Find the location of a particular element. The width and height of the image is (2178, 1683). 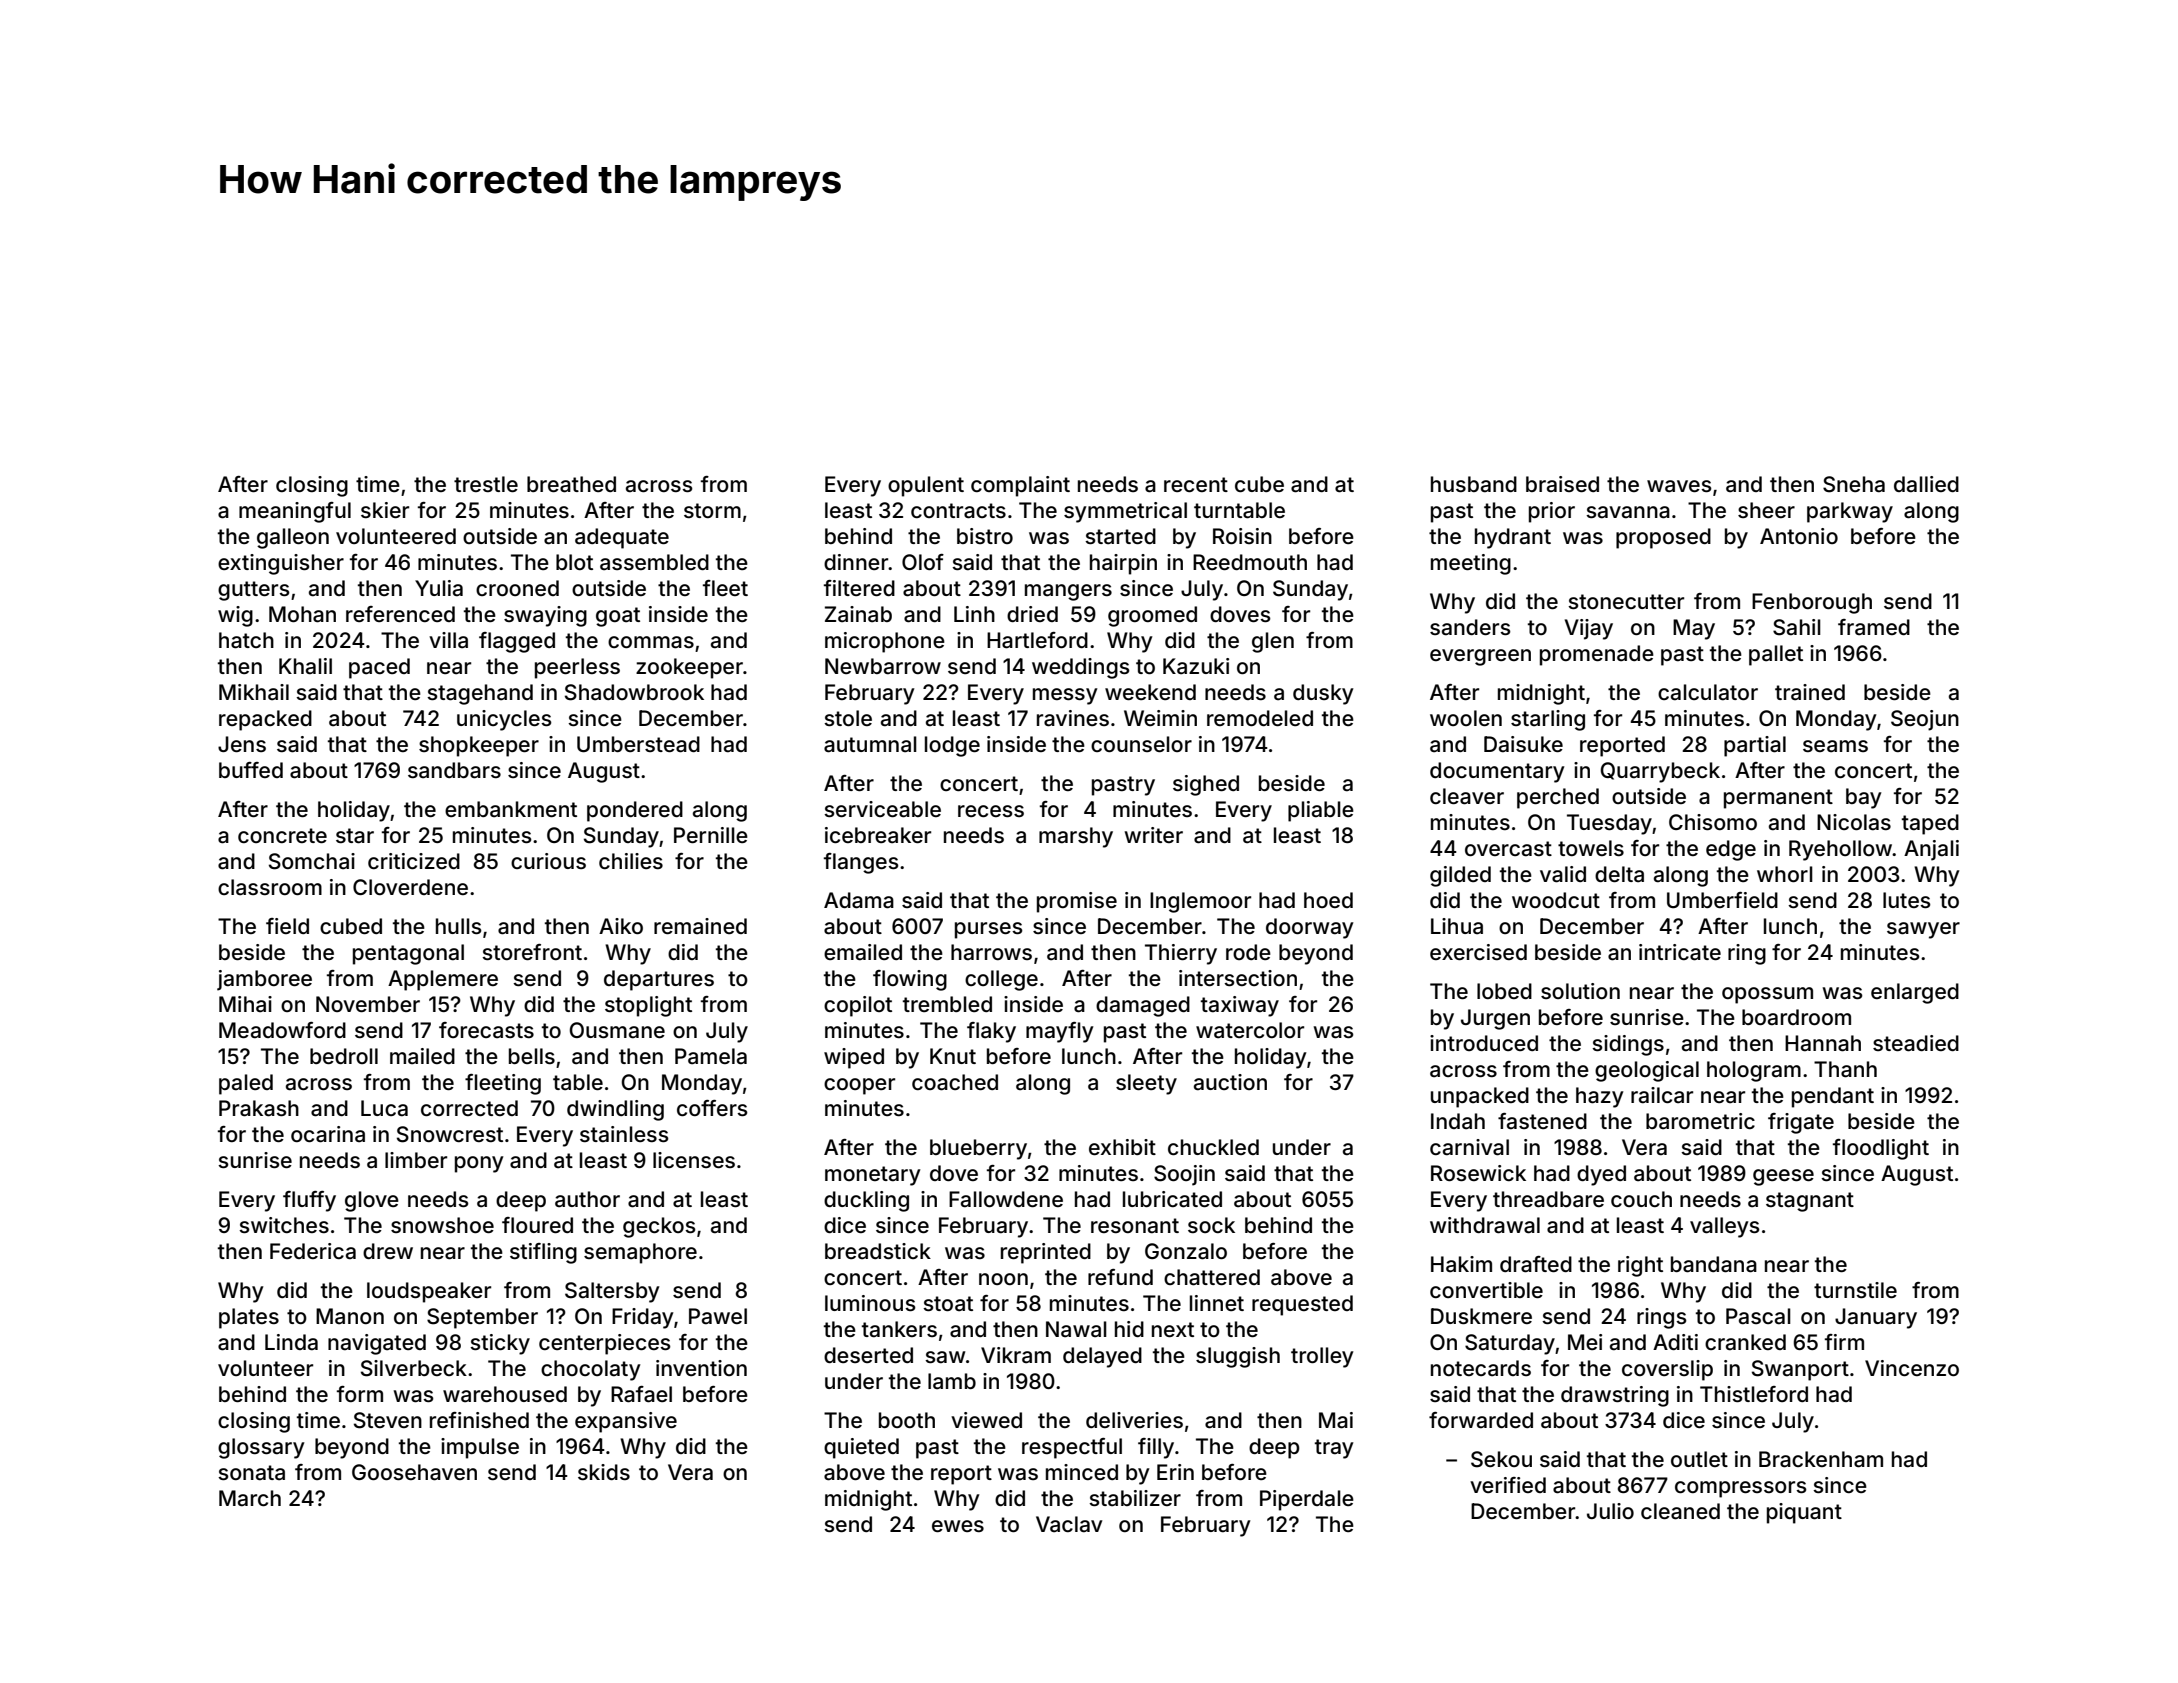

Piperdale is located at coordinates (1307, 1500).
